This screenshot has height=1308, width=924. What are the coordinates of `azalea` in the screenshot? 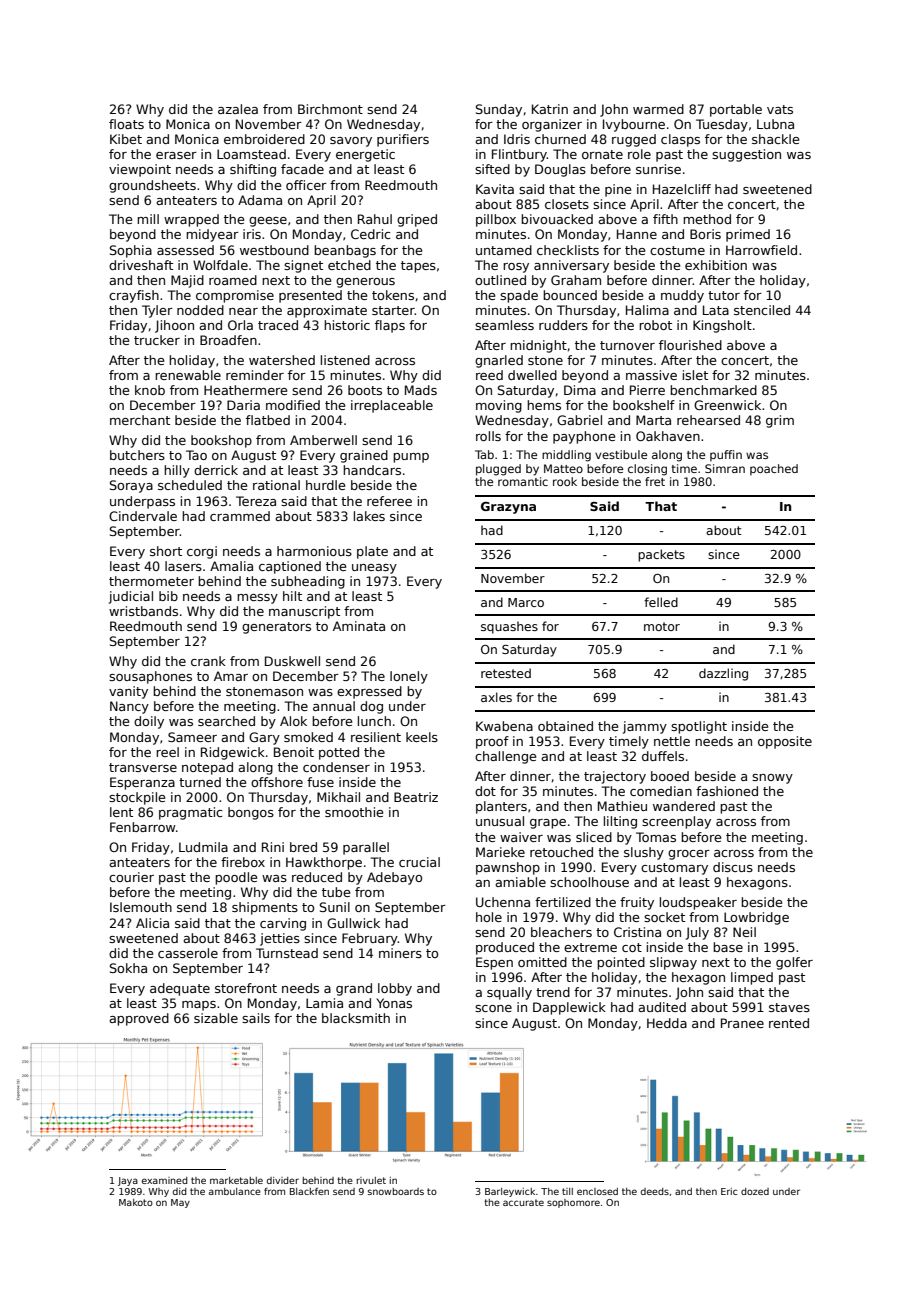 It's located at (238, 109).
